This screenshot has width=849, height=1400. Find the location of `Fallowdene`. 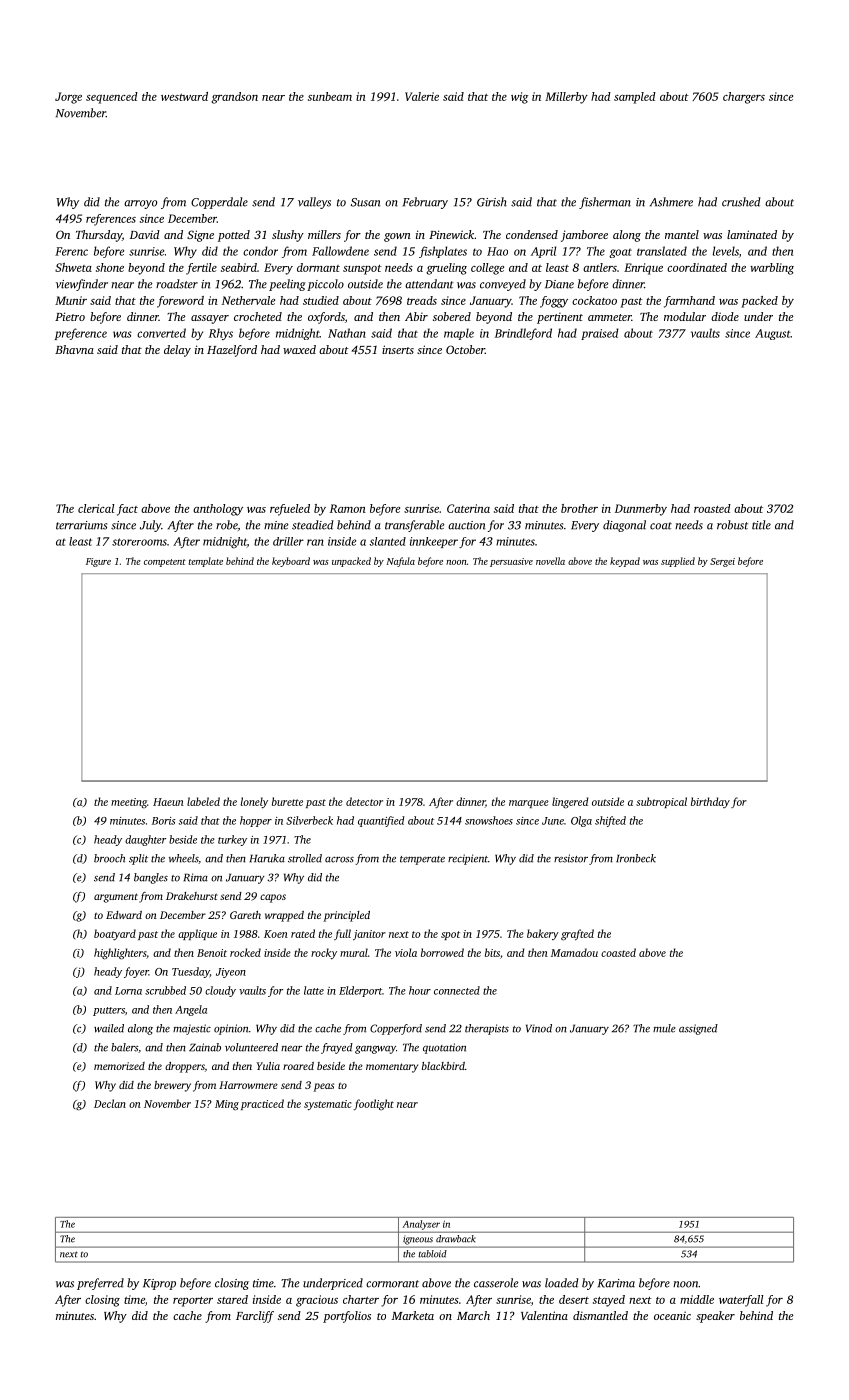

Fallowdene is located at coordinates (340, 251).
